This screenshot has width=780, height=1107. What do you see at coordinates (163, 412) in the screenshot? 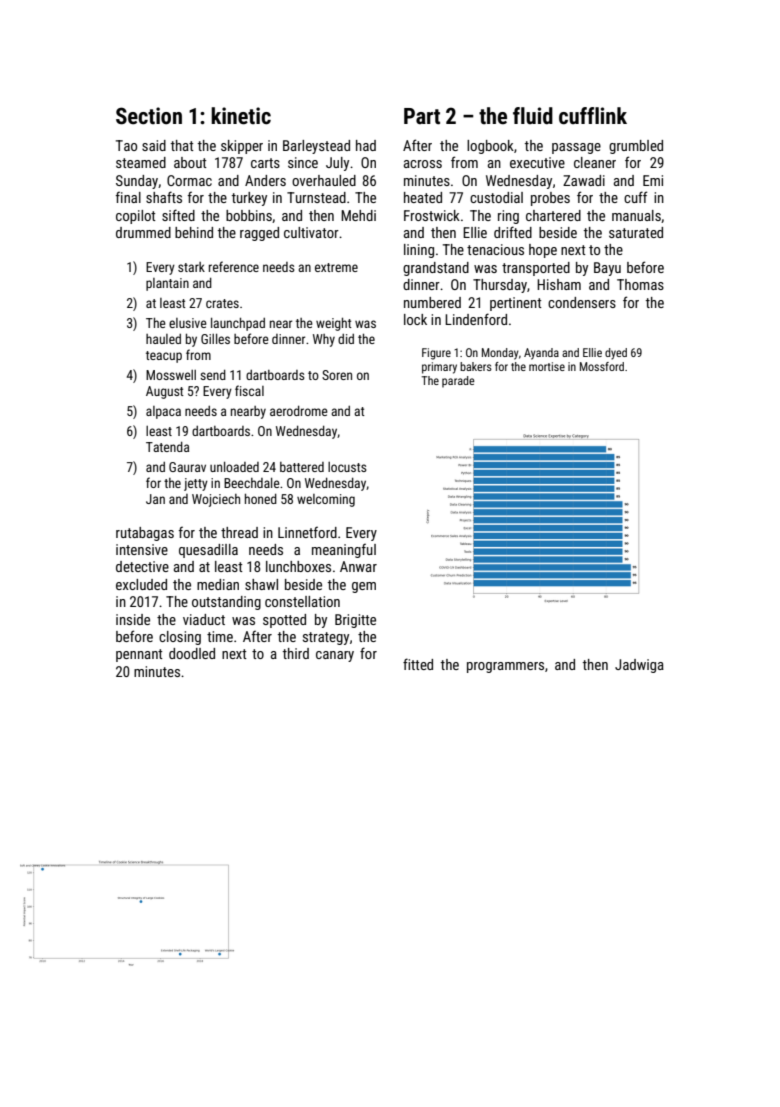
I see `alpaca` at bounding box center [163, 412].
